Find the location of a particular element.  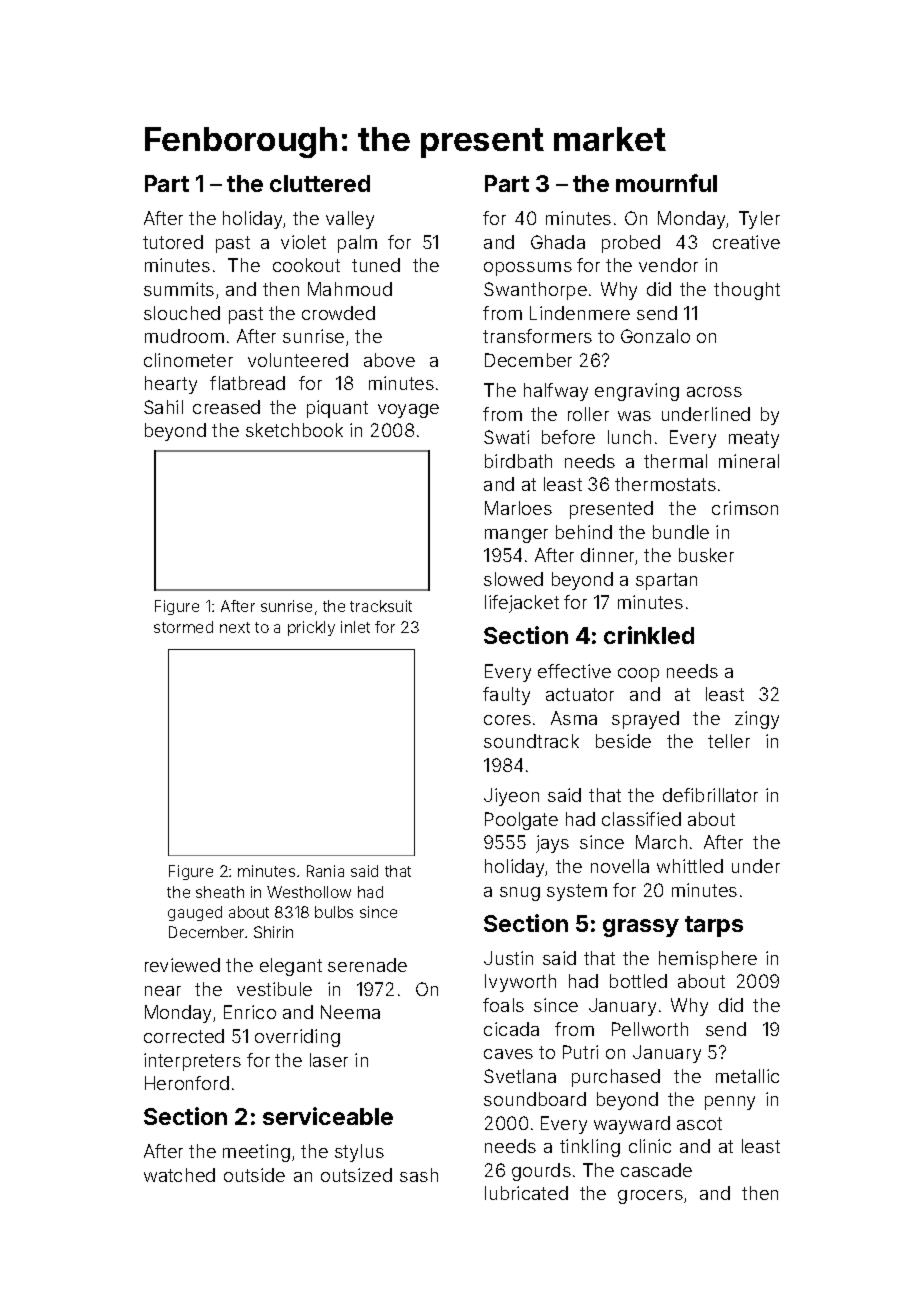

stormed is located at coordinates (183, 627).
